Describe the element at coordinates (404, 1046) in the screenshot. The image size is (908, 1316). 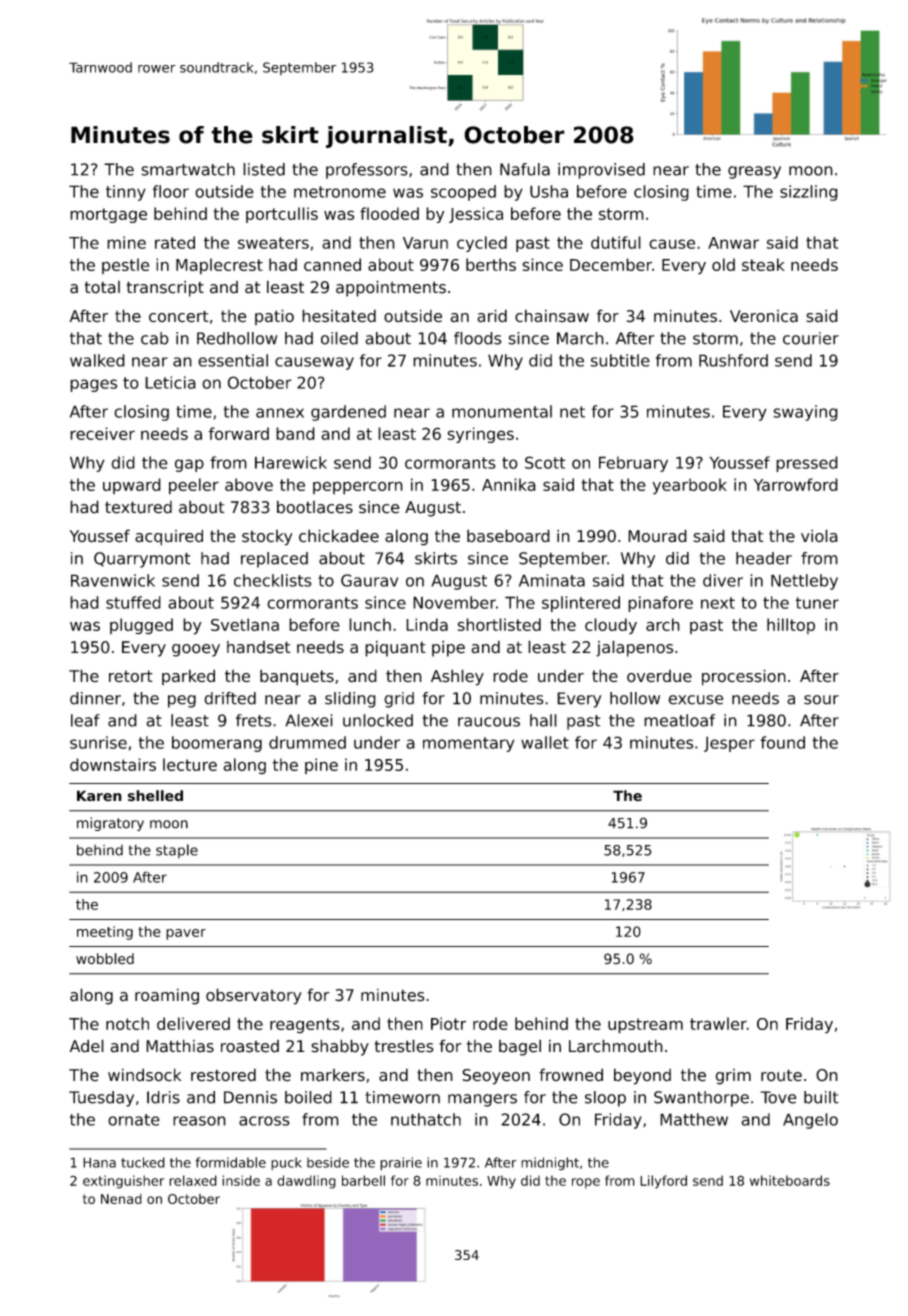
I see `trestles` at that location.
